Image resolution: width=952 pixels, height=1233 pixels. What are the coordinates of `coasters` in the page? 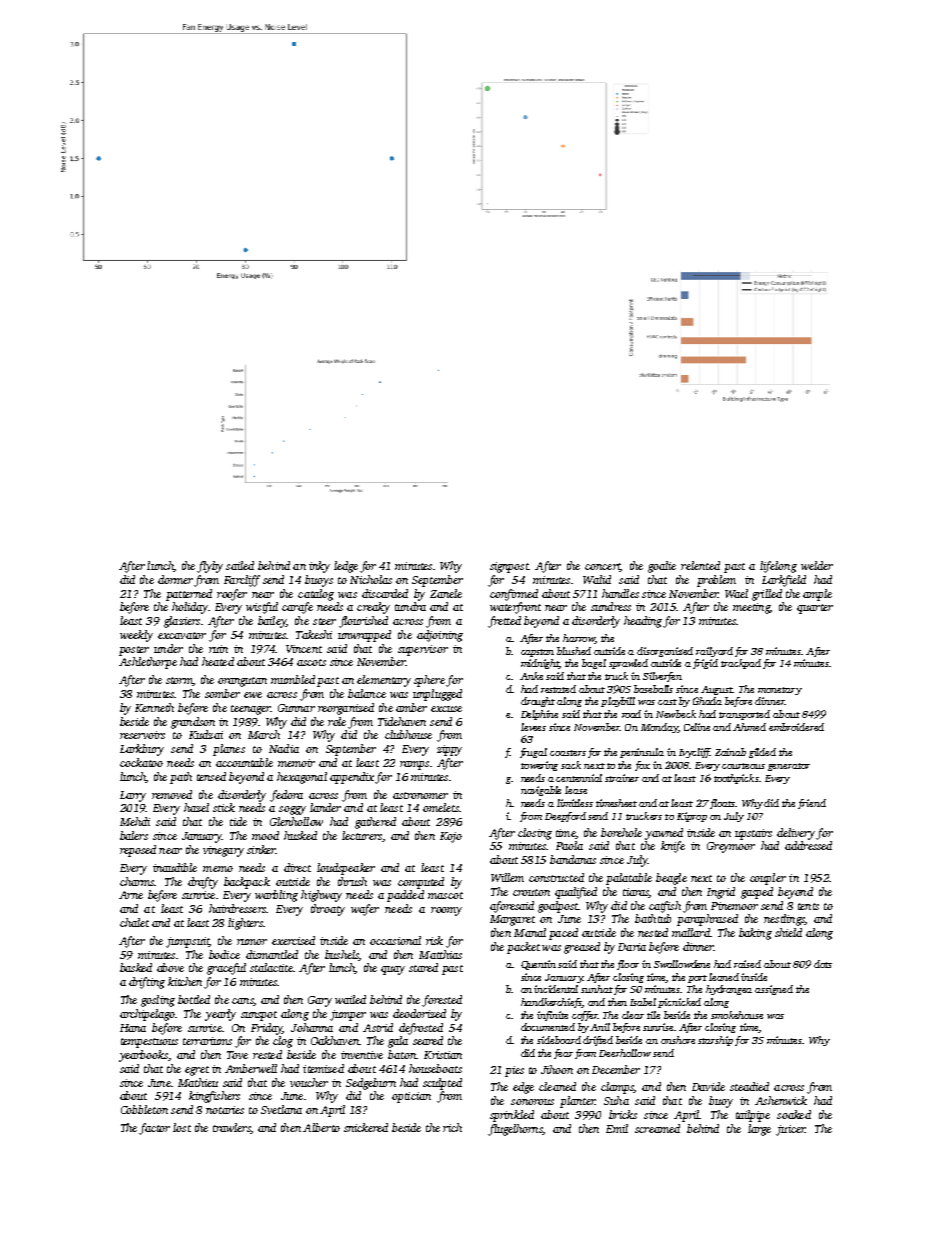 It's located at (568, 753).
